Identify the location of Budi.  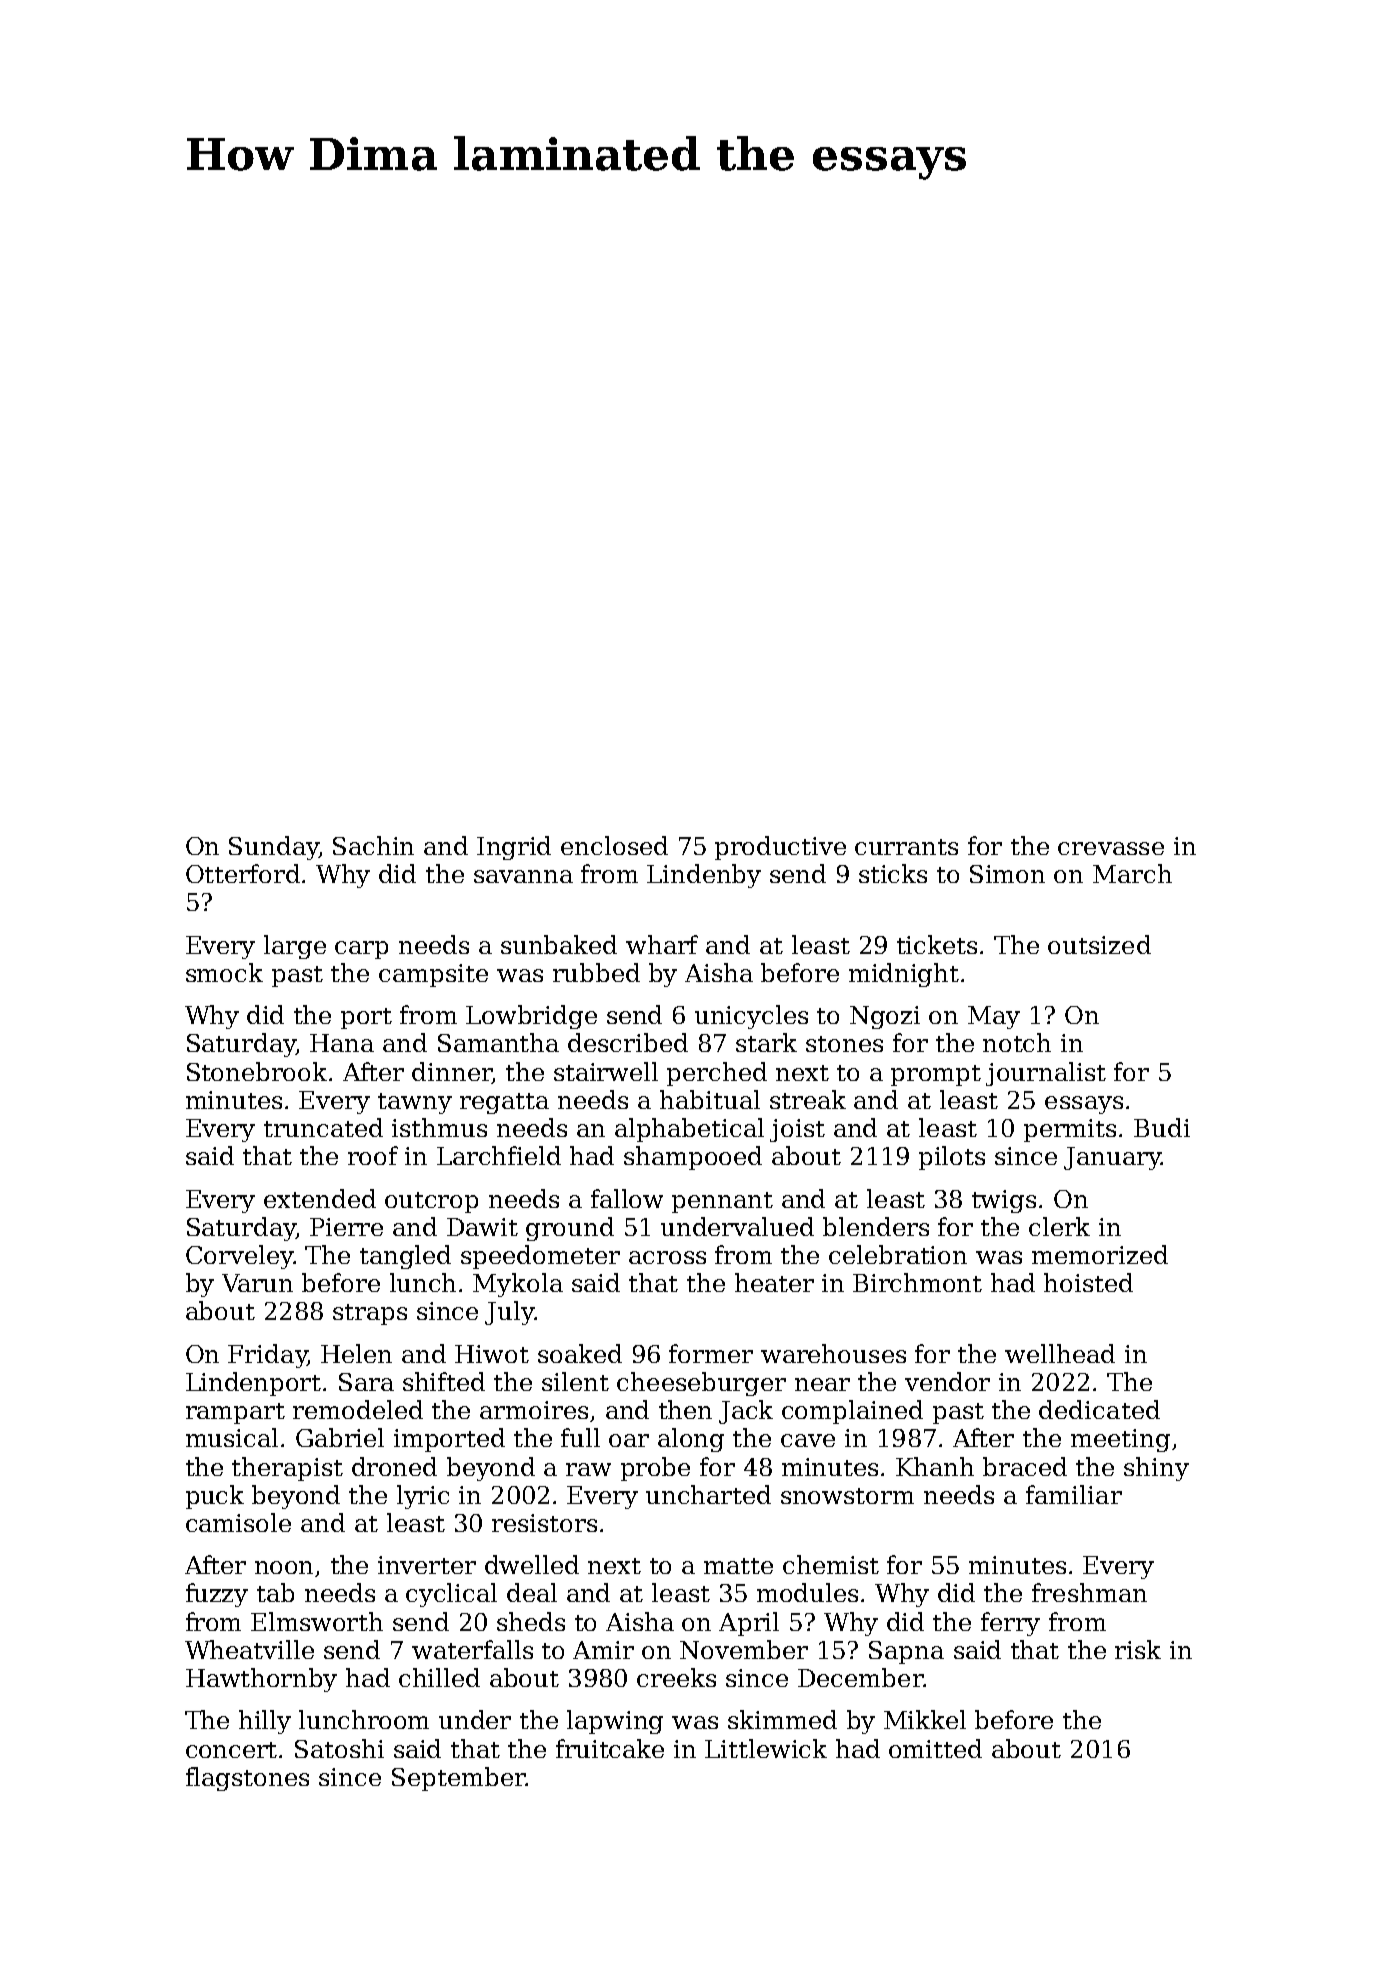
(1162, 1127).
